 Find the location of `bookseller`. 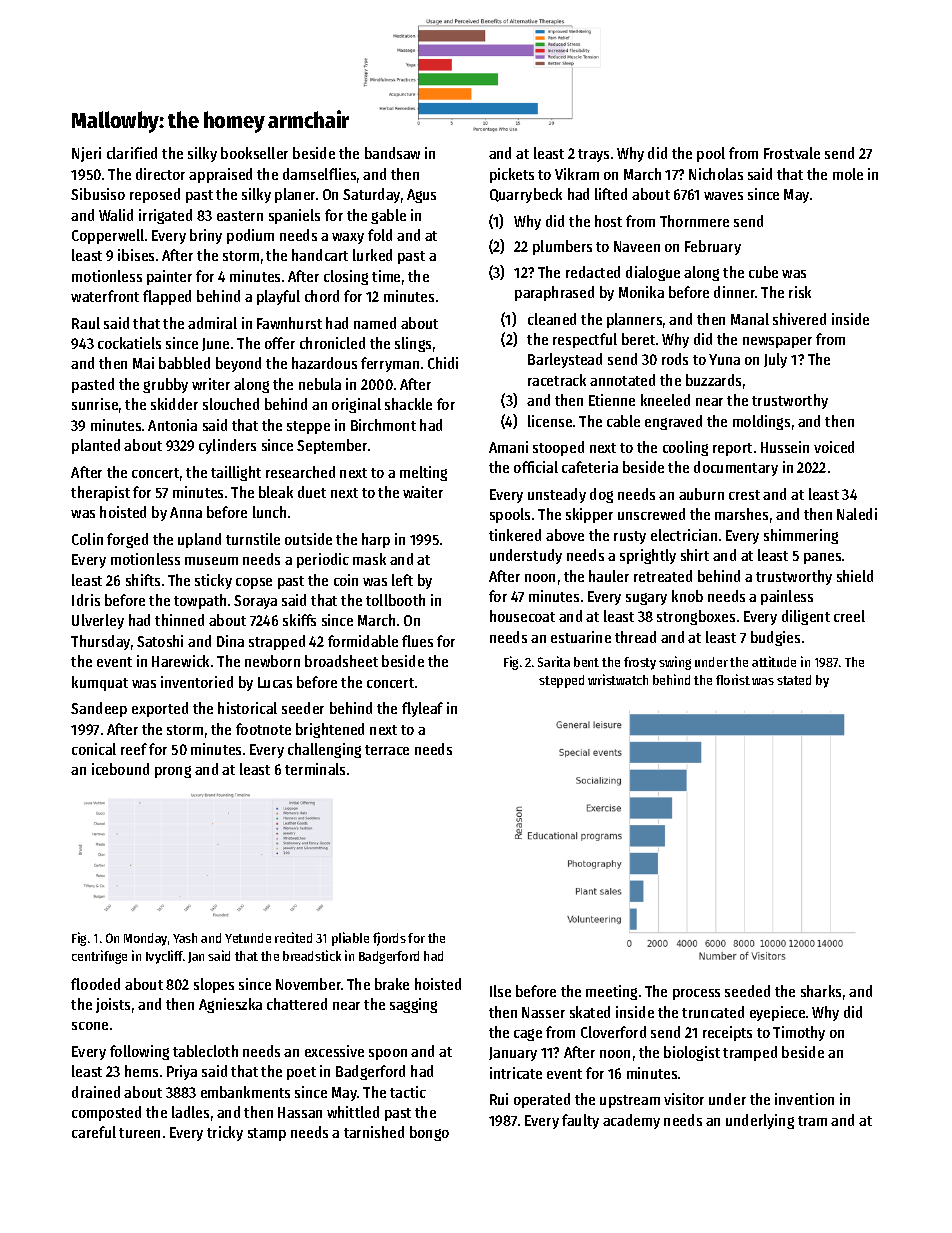

bookseller is located at coordinates (254, 153).
